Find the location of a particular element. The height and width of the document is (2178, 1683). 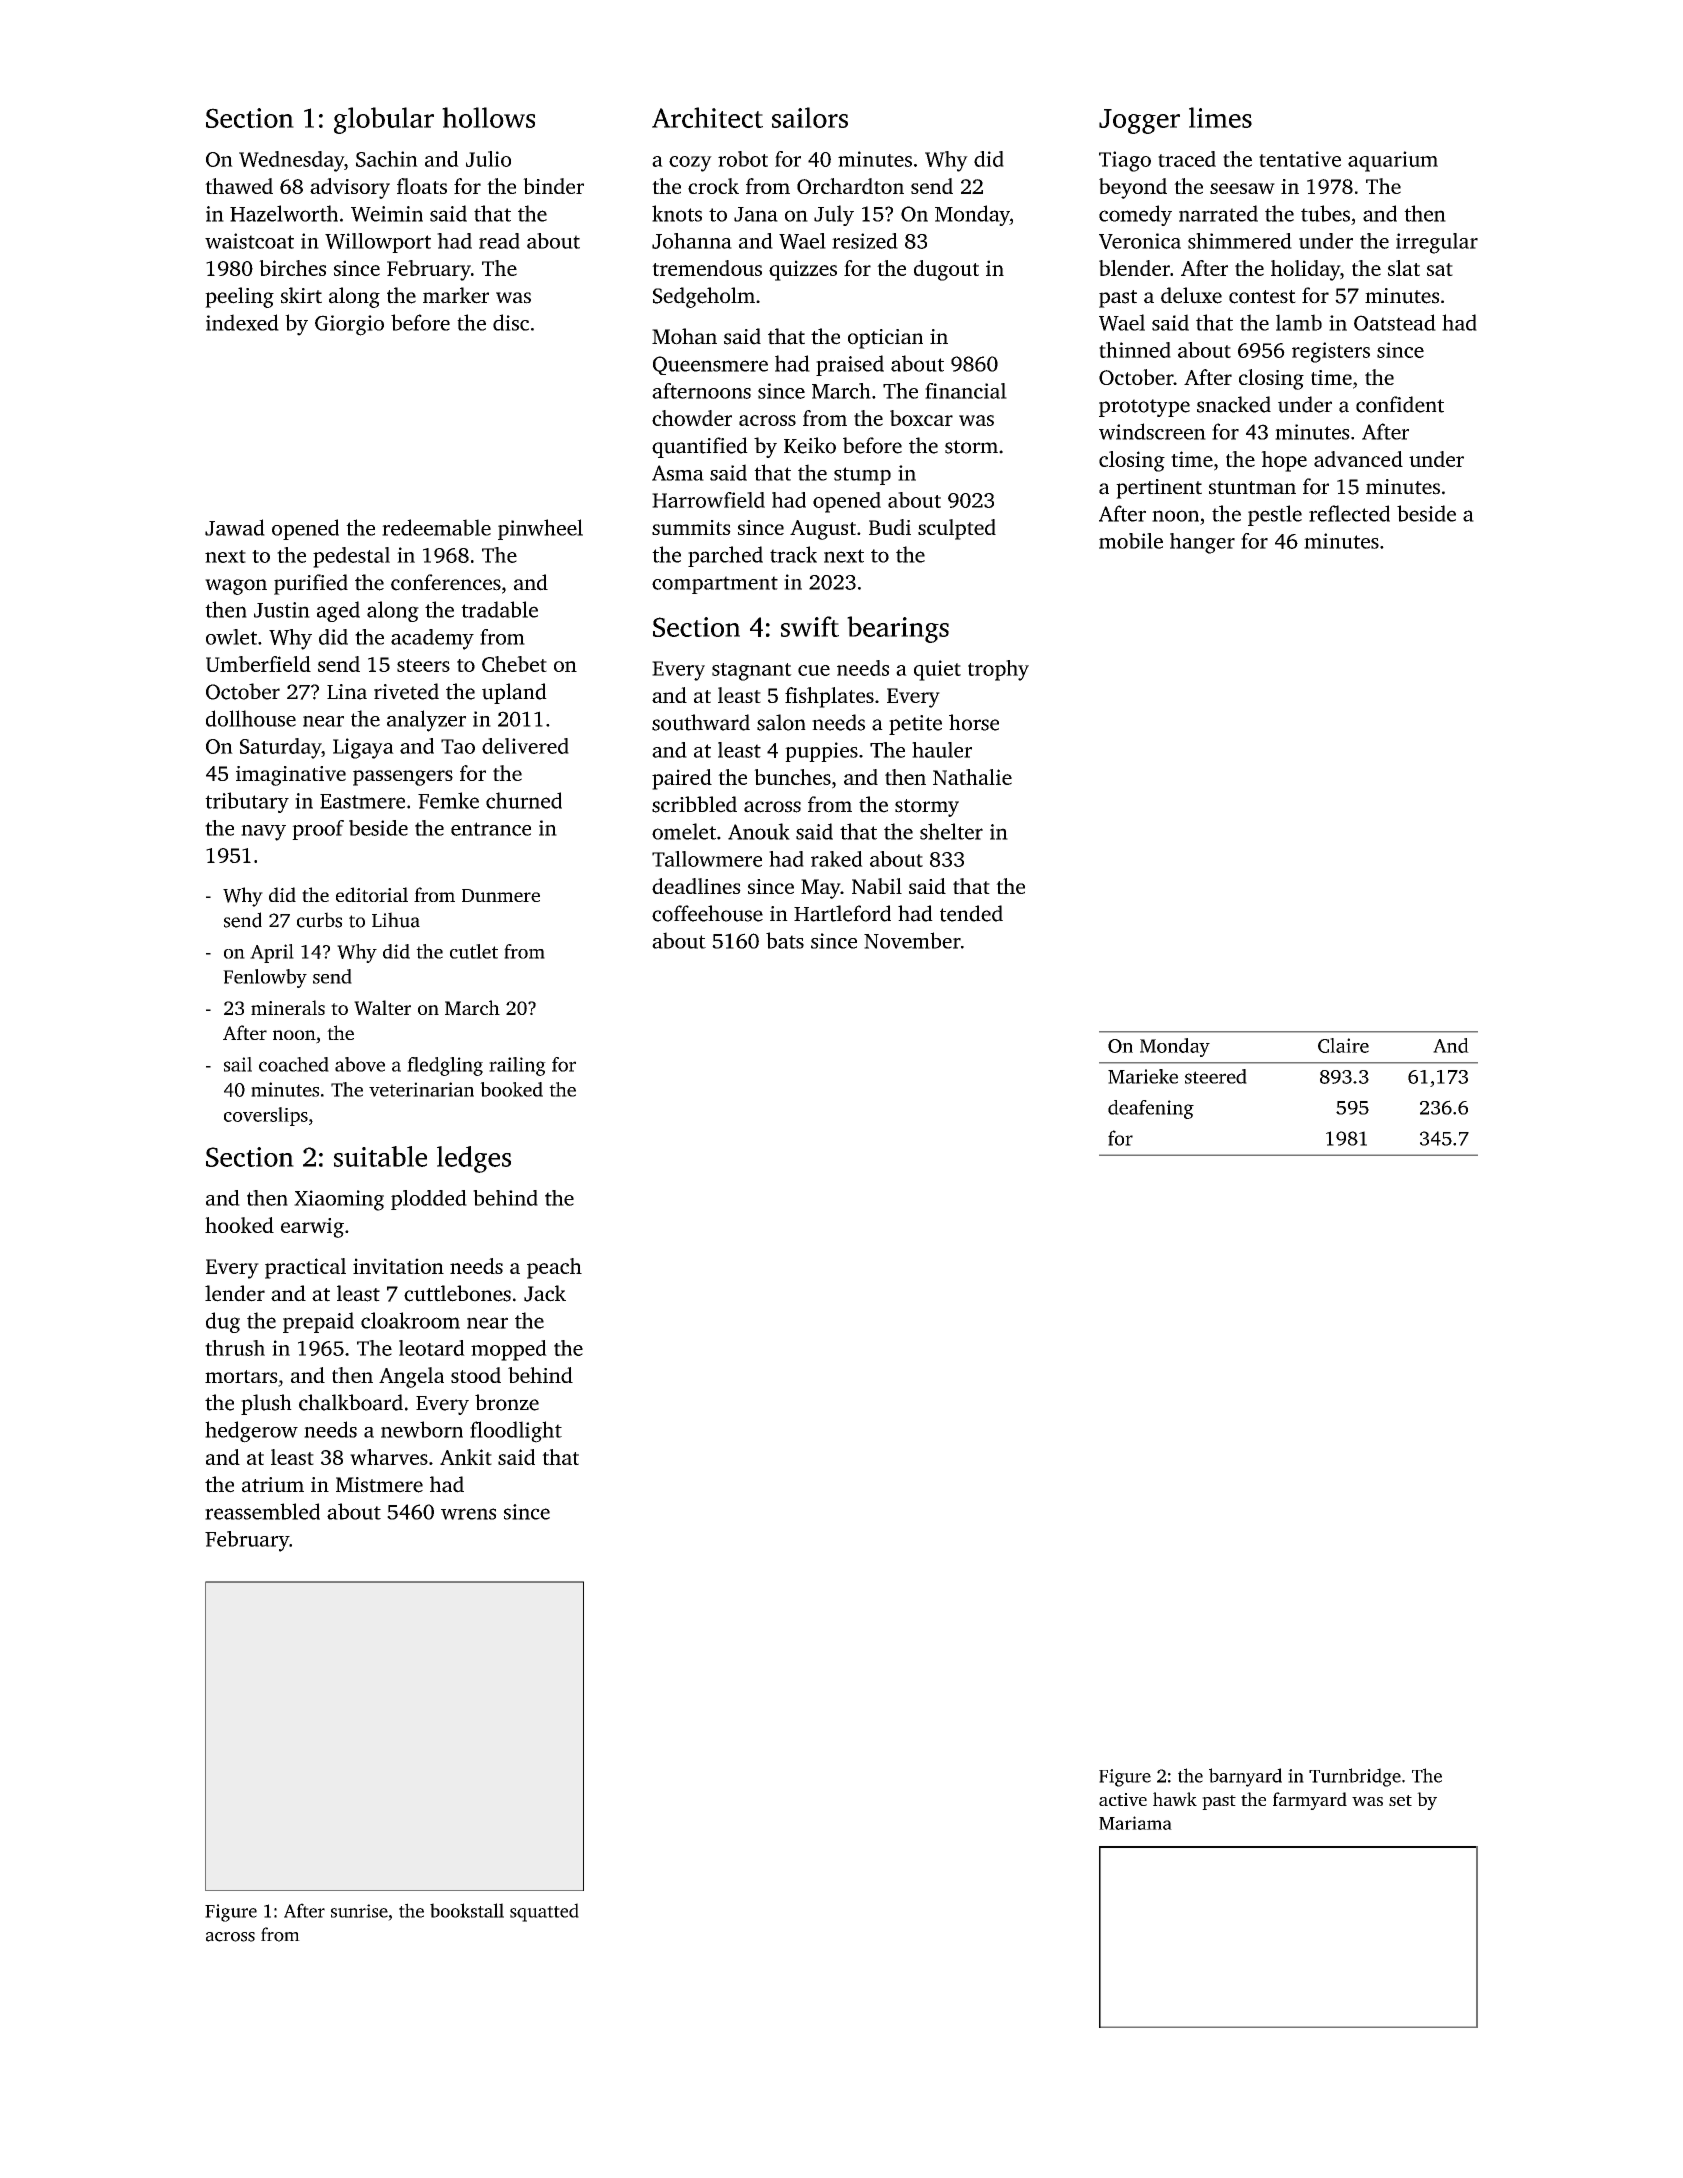

swift is located at coordinates (810, 626).
